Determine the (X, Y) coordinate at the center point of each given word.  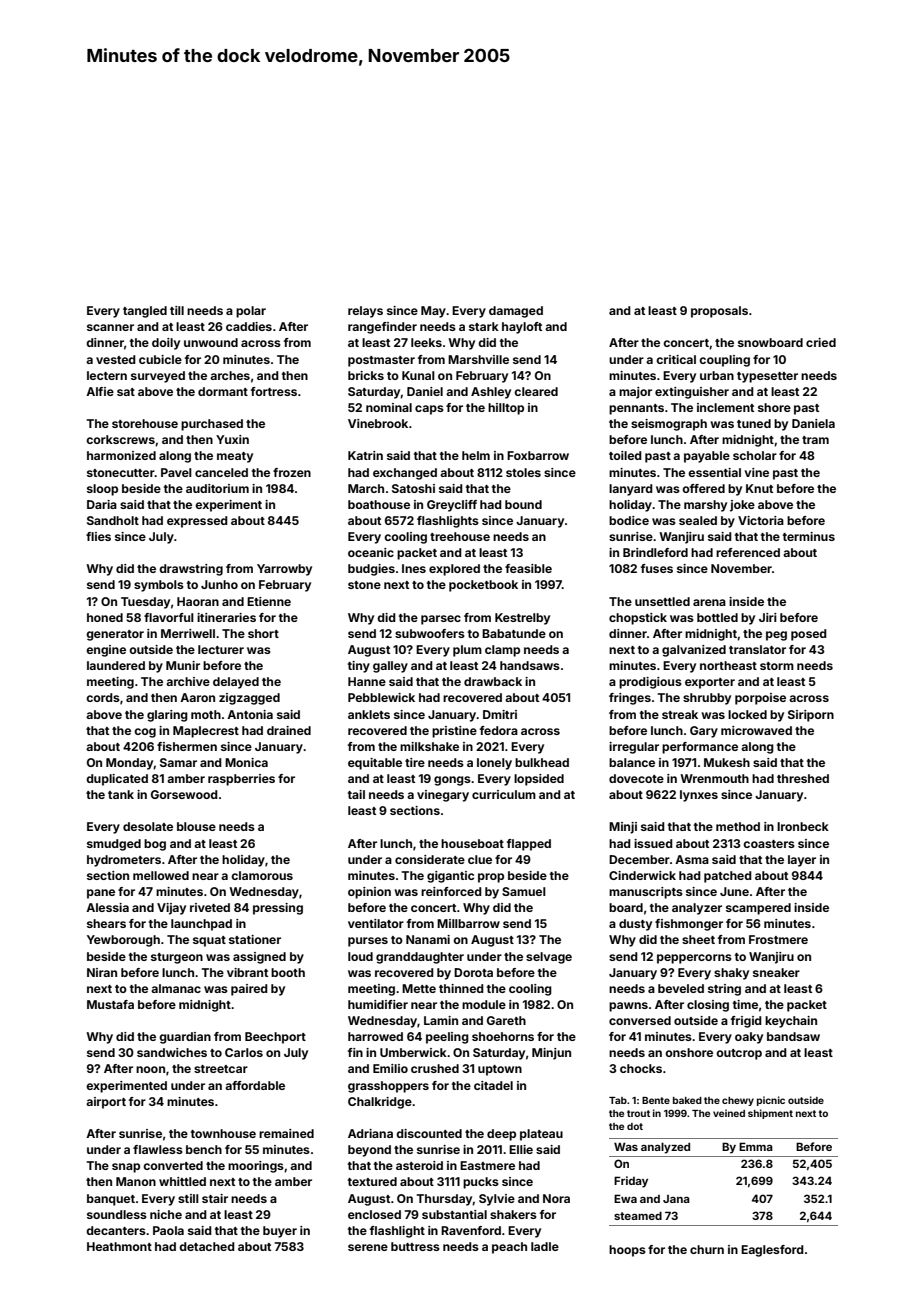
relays (365, 312)
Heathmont (119, 1246)
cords (103, 697)
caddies (249, 326)
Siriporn (811, 716)
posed (809, 635)
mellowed (161, 875)
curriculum (504, 794)
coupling (724, 361)
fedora (499, 730)
